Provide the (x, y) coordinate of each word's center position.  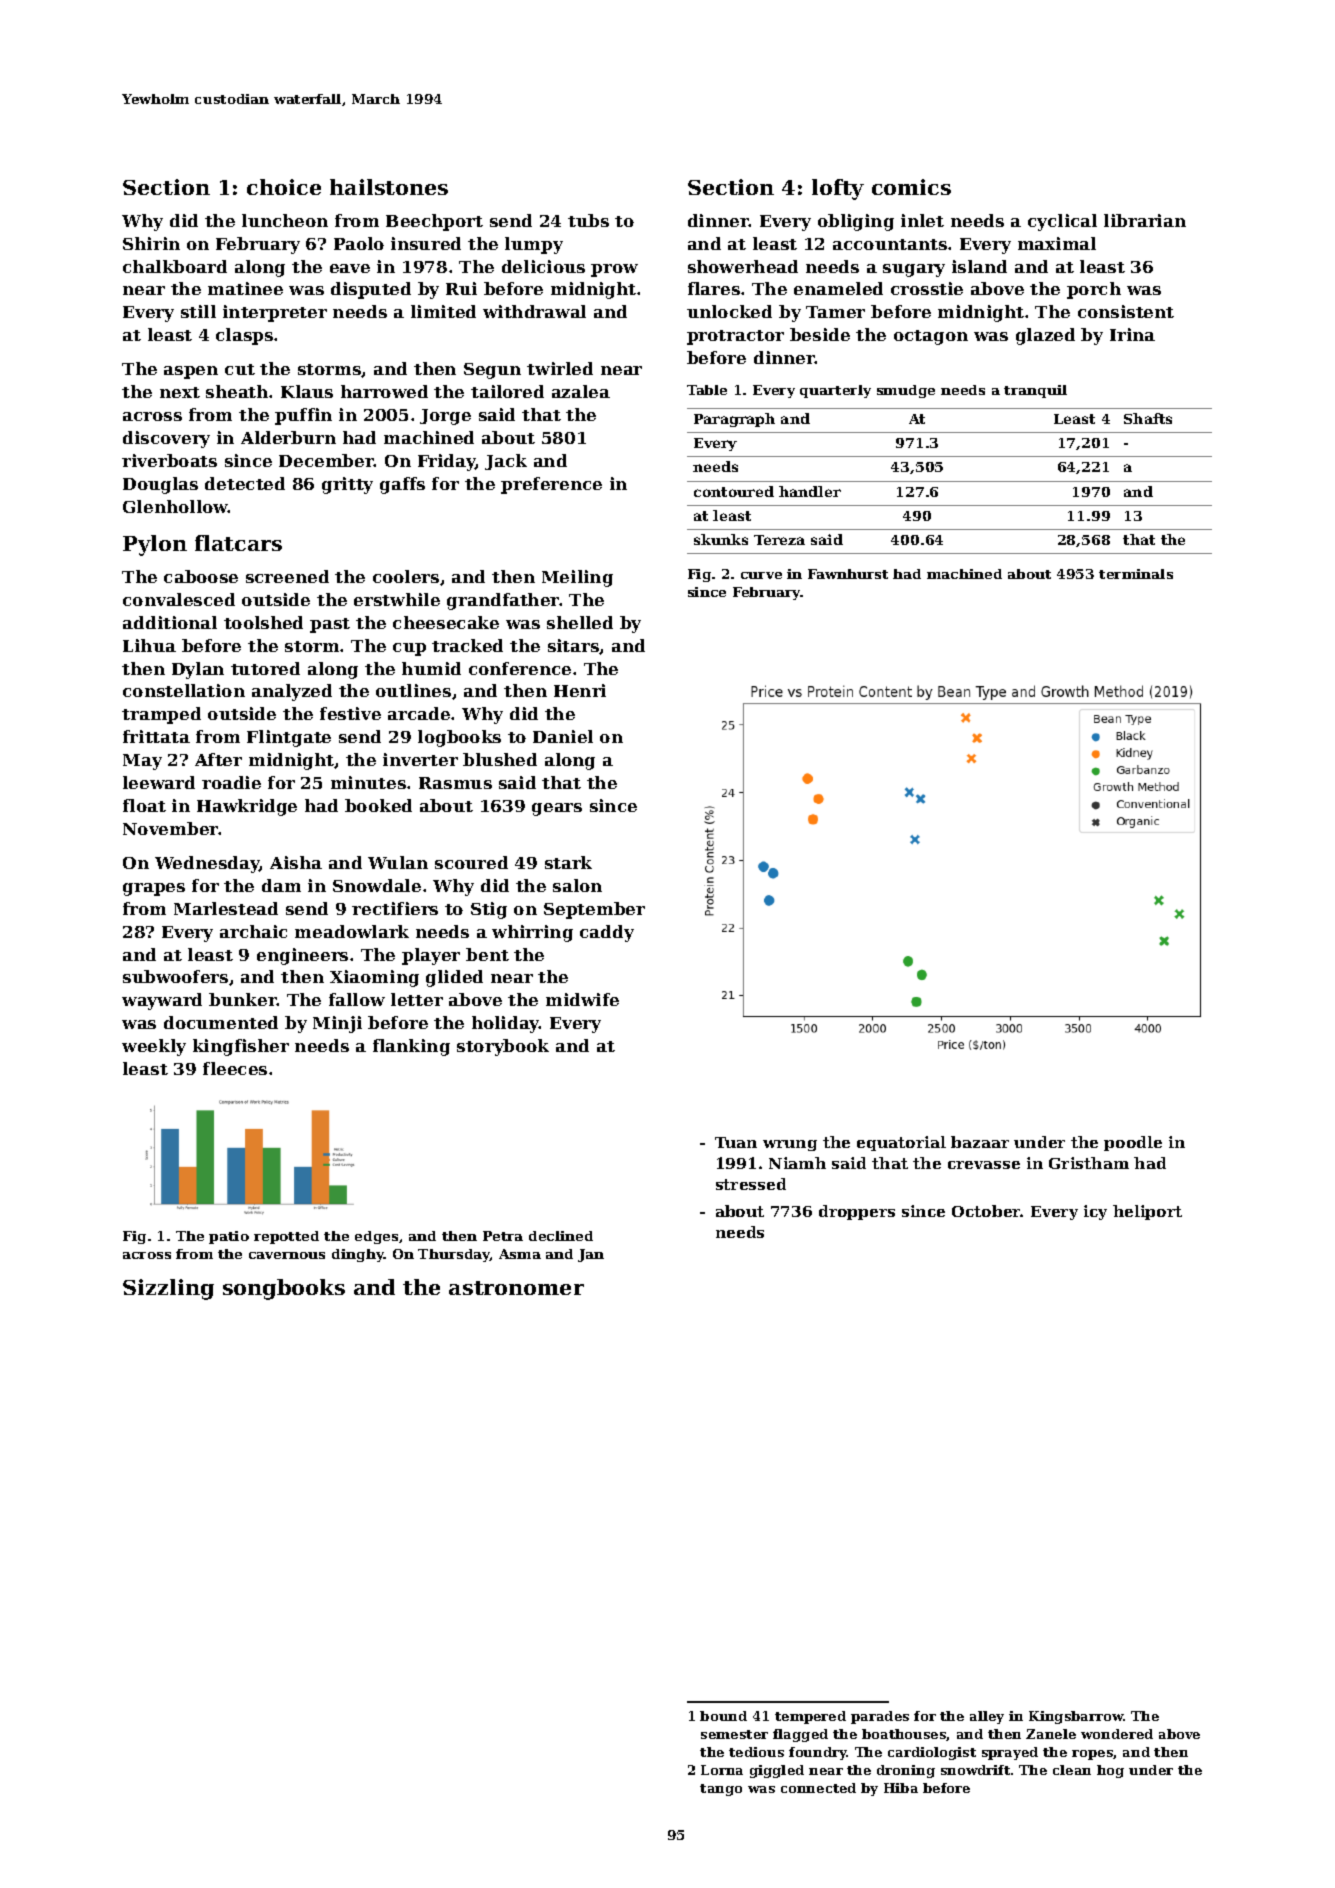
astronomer (516, 1288)
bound (723, 1716)
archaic (253, 931)
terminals (1136, 574)
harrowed (384, 391)
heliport (1147, 1212)
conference (520, 668)
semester (734, 1734)
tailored (507, 391)
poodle (1133, 1143)
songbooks (284, 1289)
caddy (607, 933)
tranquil (1035, 391)
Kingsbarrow (1076, 1717)
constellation (184, 690)
